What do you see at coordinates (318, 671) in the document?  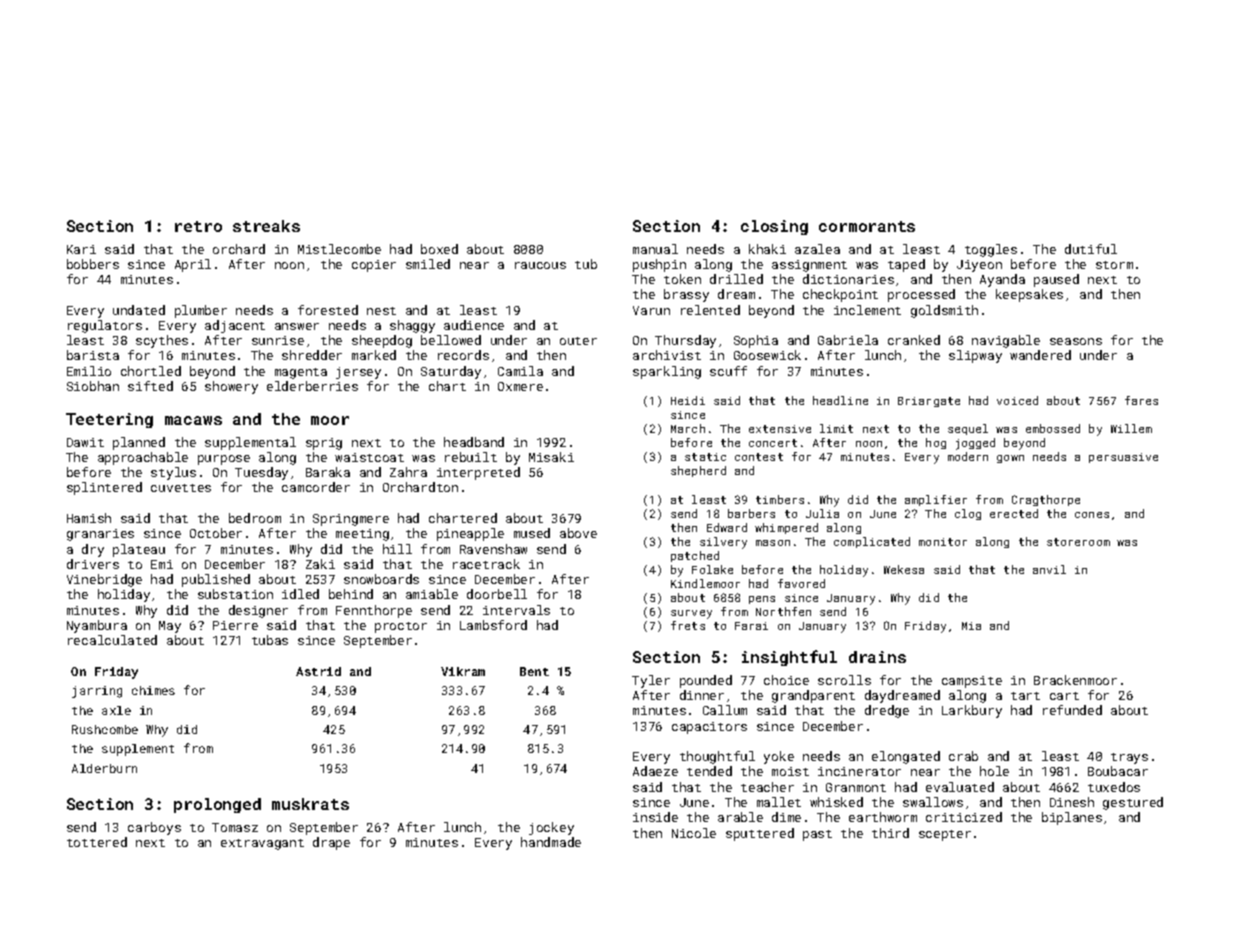 I see `Astrid` at bounding box center [318, 671].
